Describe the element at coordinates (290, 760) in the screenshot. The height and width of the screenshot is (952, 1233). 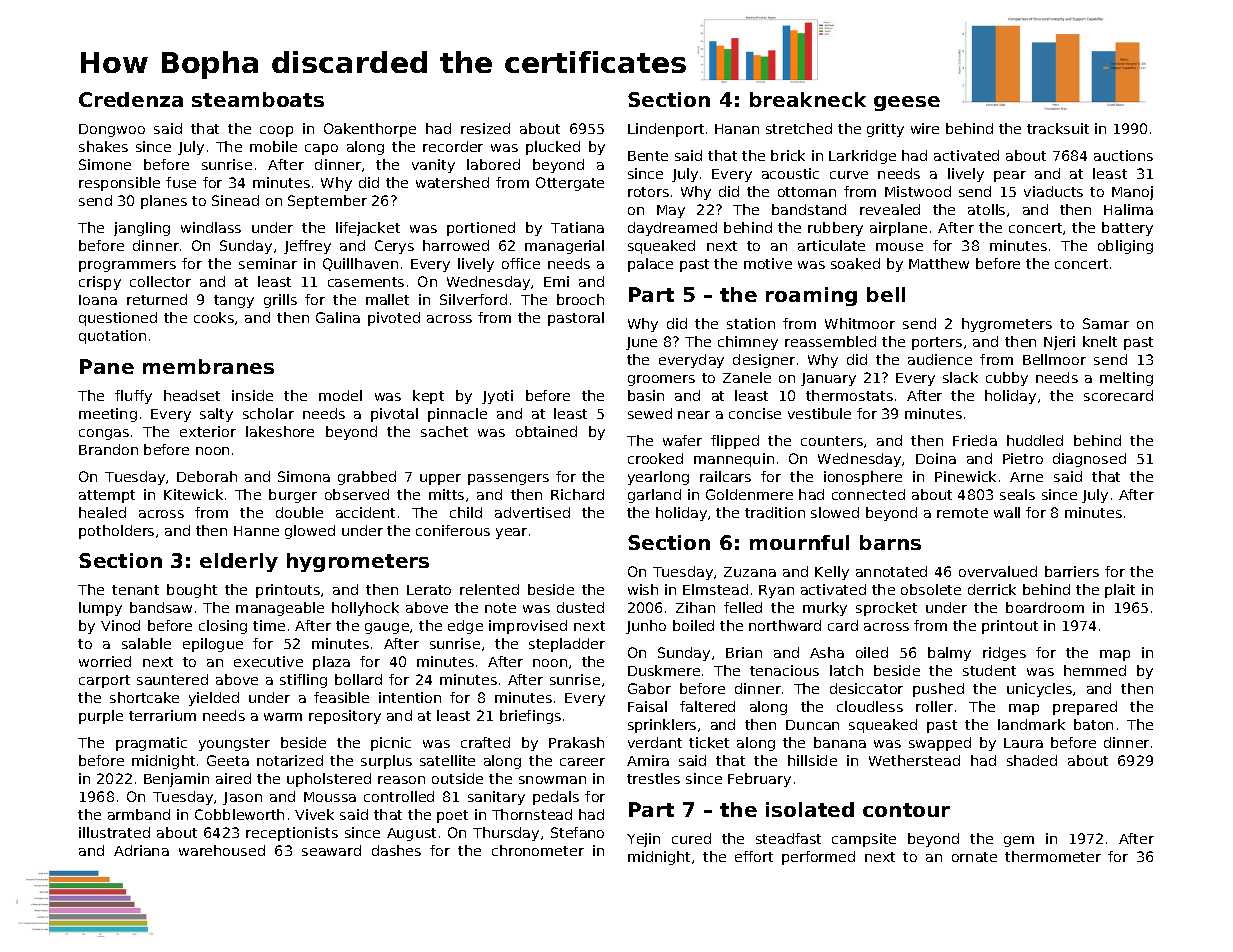
I see `notarized` at that location.
